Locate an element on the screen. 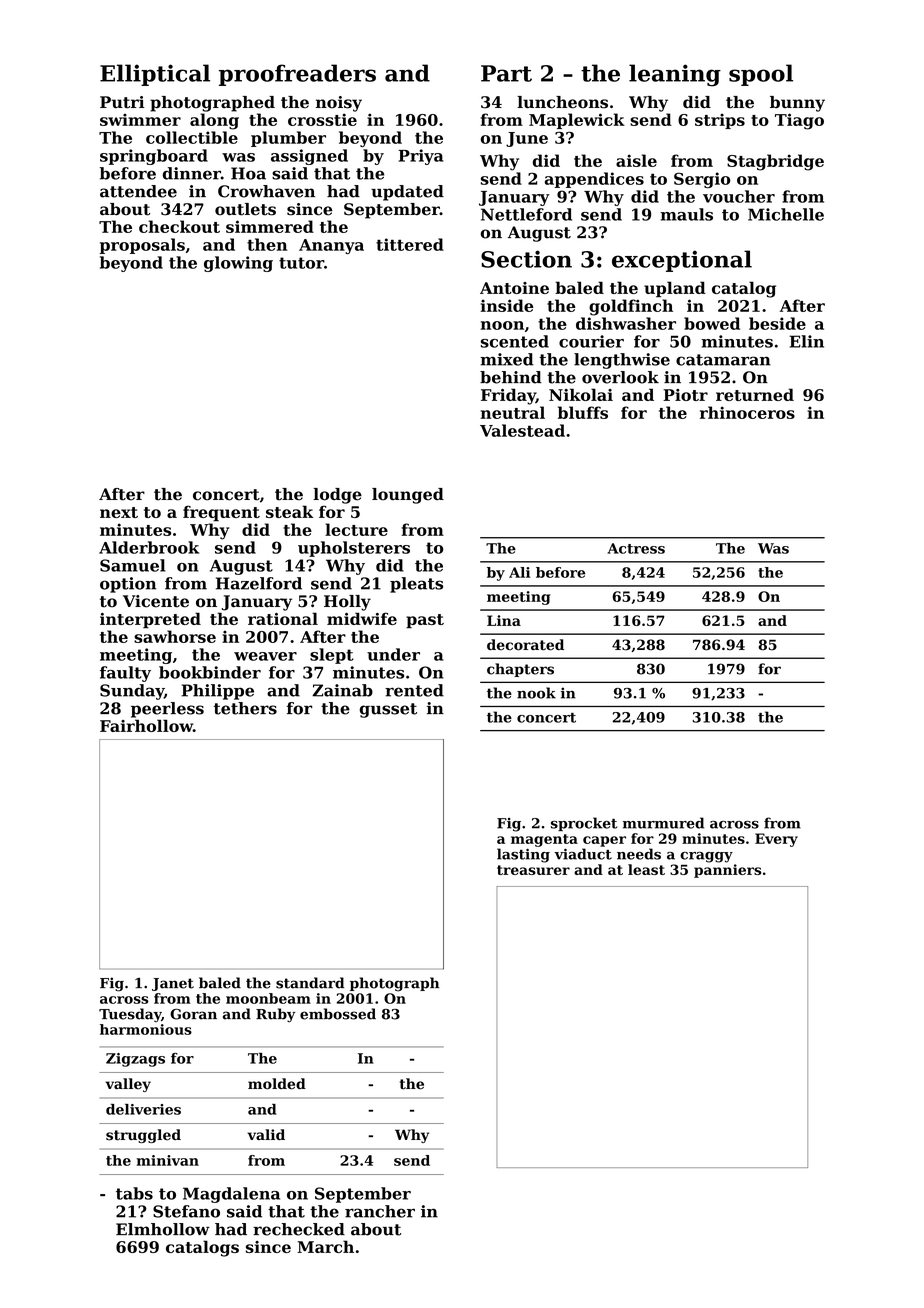 The width and height of the screenshot is (924, 1308). weaver is located at coordinates (265, 656).
